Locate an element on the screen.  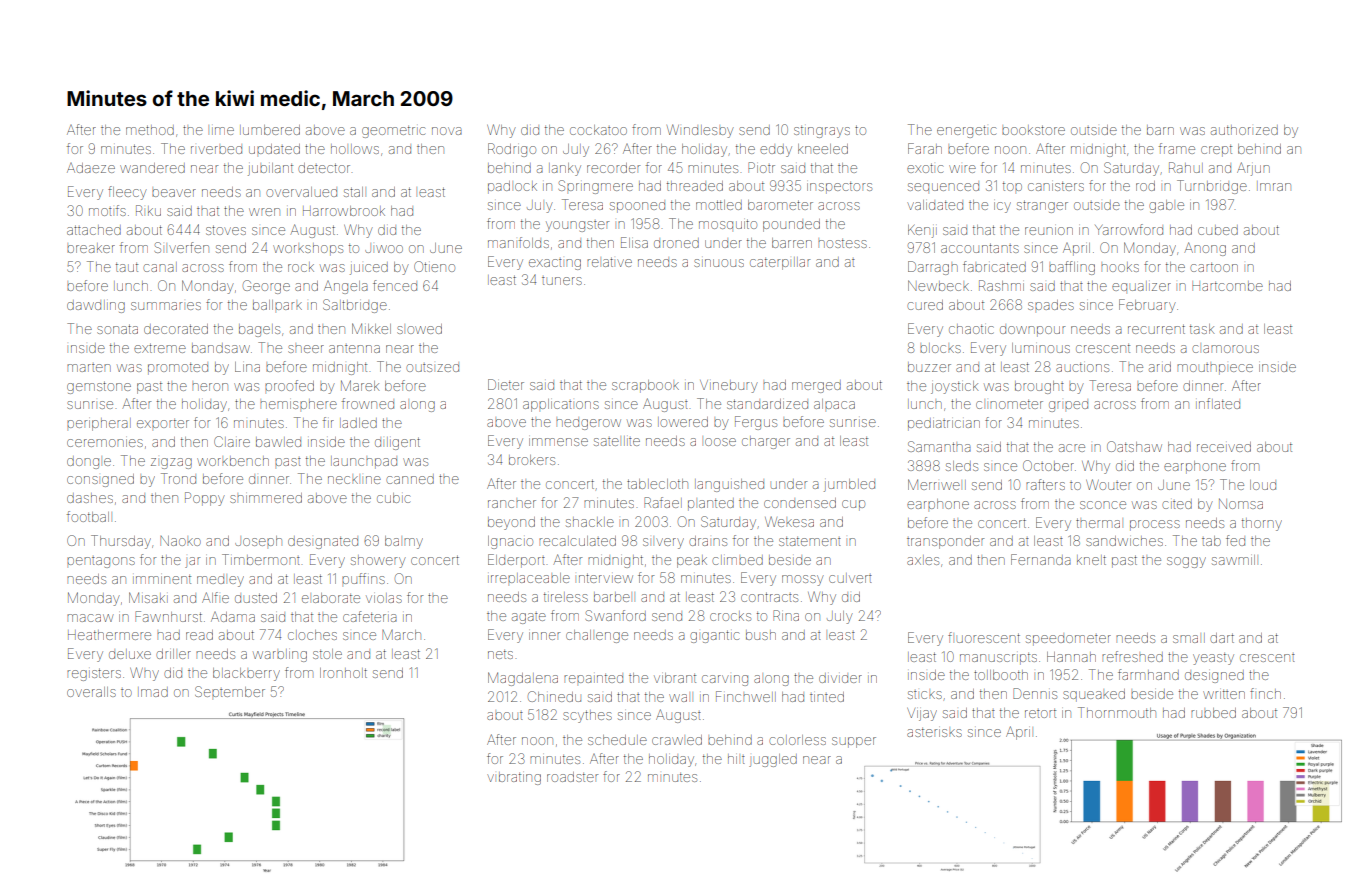
cockatoo is located at coordinates (598, 130).
